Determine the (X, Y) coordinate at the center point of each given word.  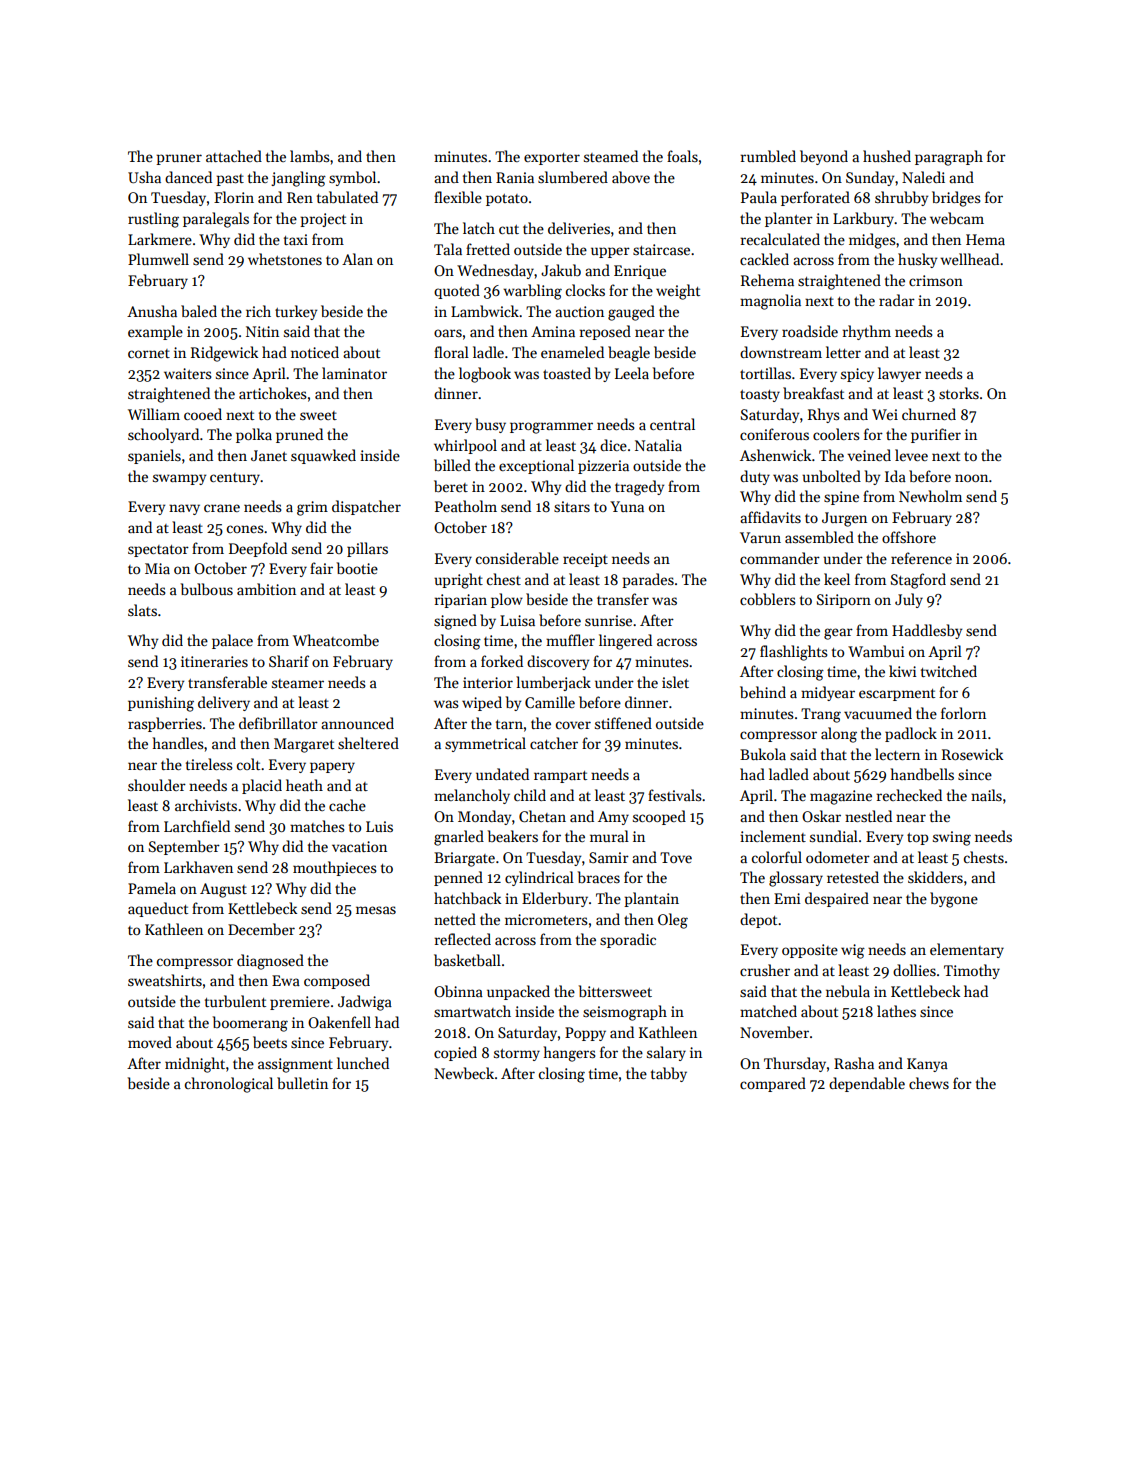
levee (911, 455)
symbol (352, 178)
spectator (158, 551)
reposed (605, 332)
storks (959, 393)
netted (455, 919)
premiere (300, 1003)
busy (490, 425)
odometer (838, 857)
